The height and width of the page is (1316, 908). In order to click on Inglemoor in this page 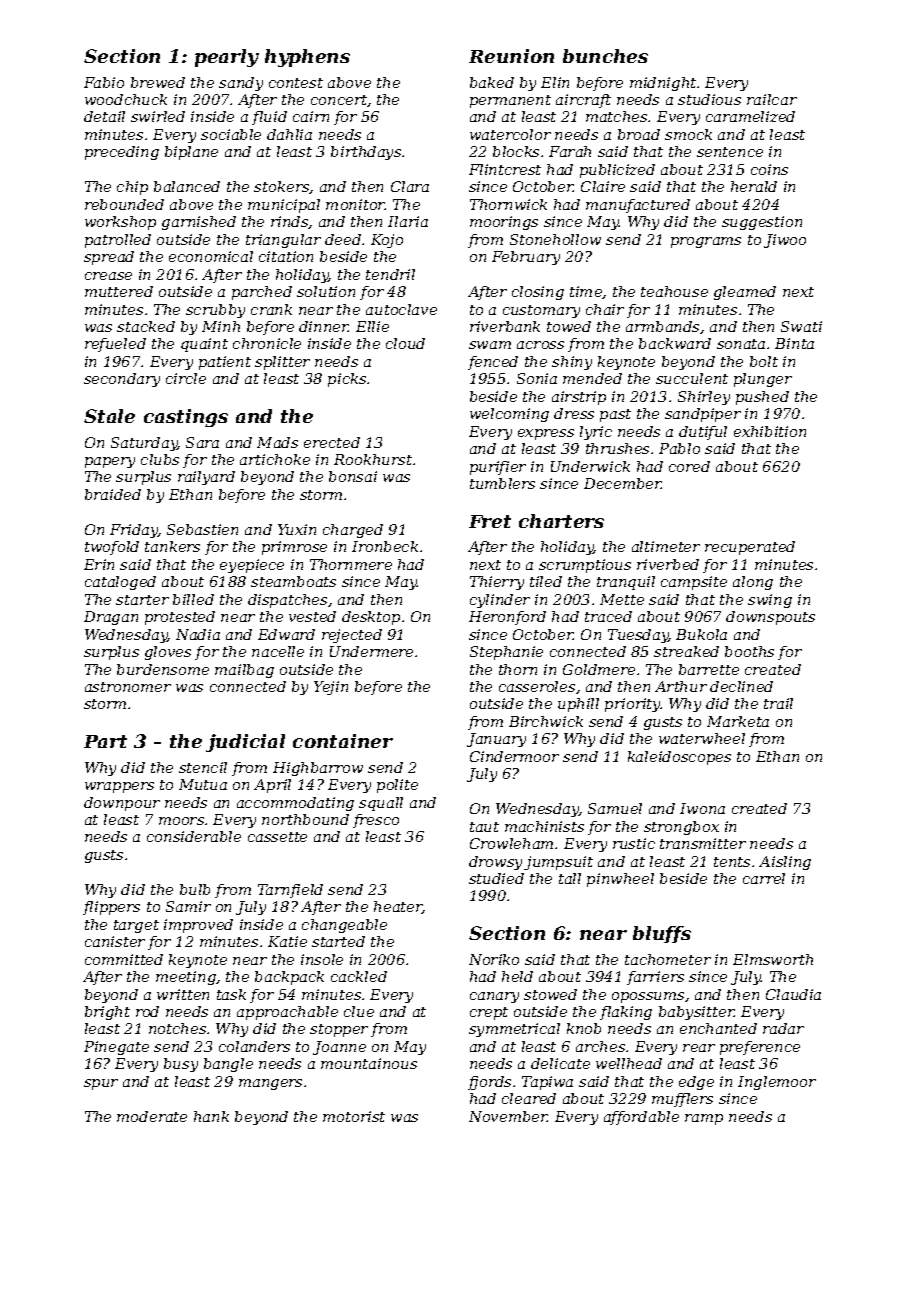, I will do `click(777, 1083)`.
